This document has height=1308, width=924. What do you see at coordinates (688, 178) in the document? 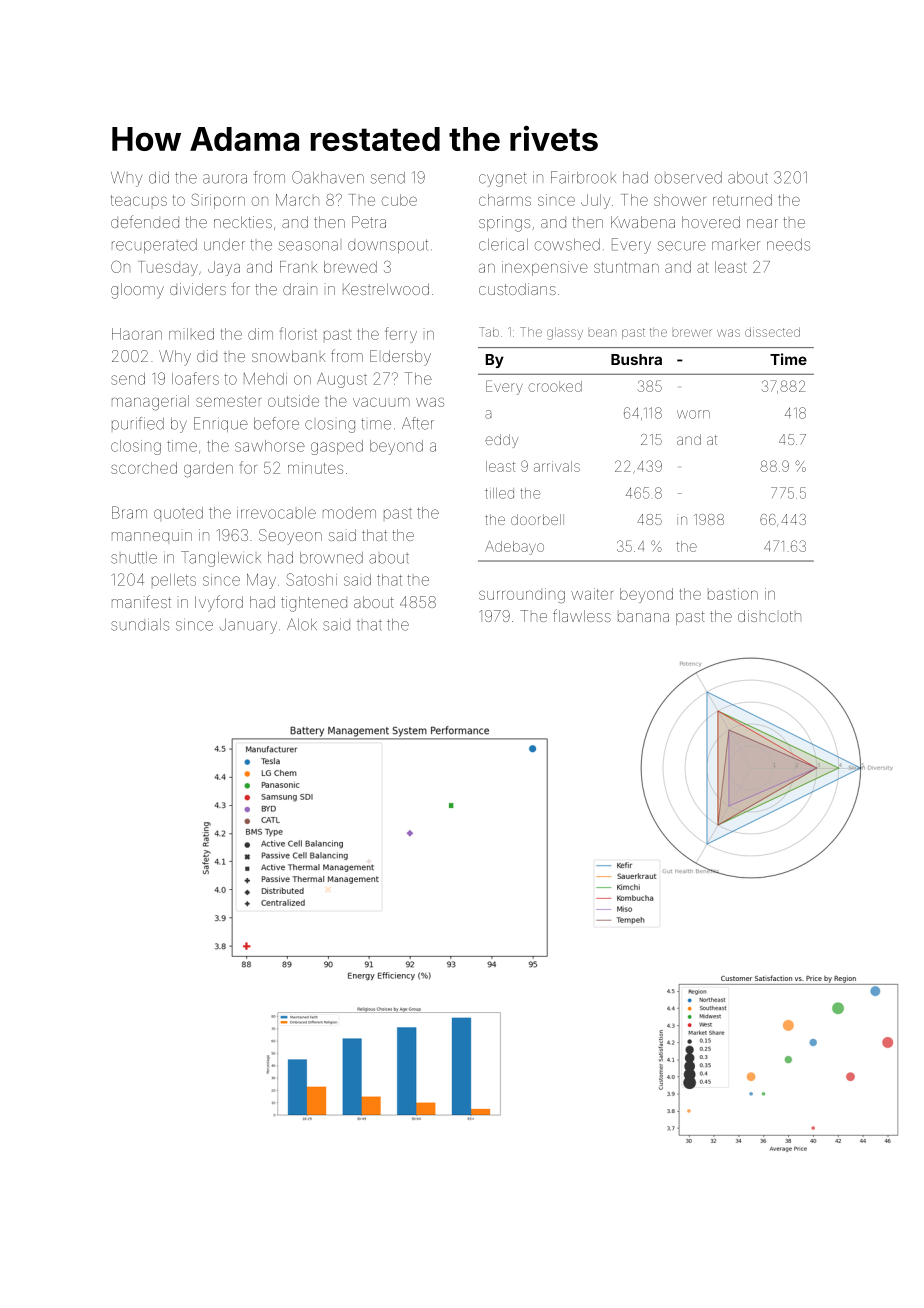
I see `observed` at bounding box center [688, 178].
